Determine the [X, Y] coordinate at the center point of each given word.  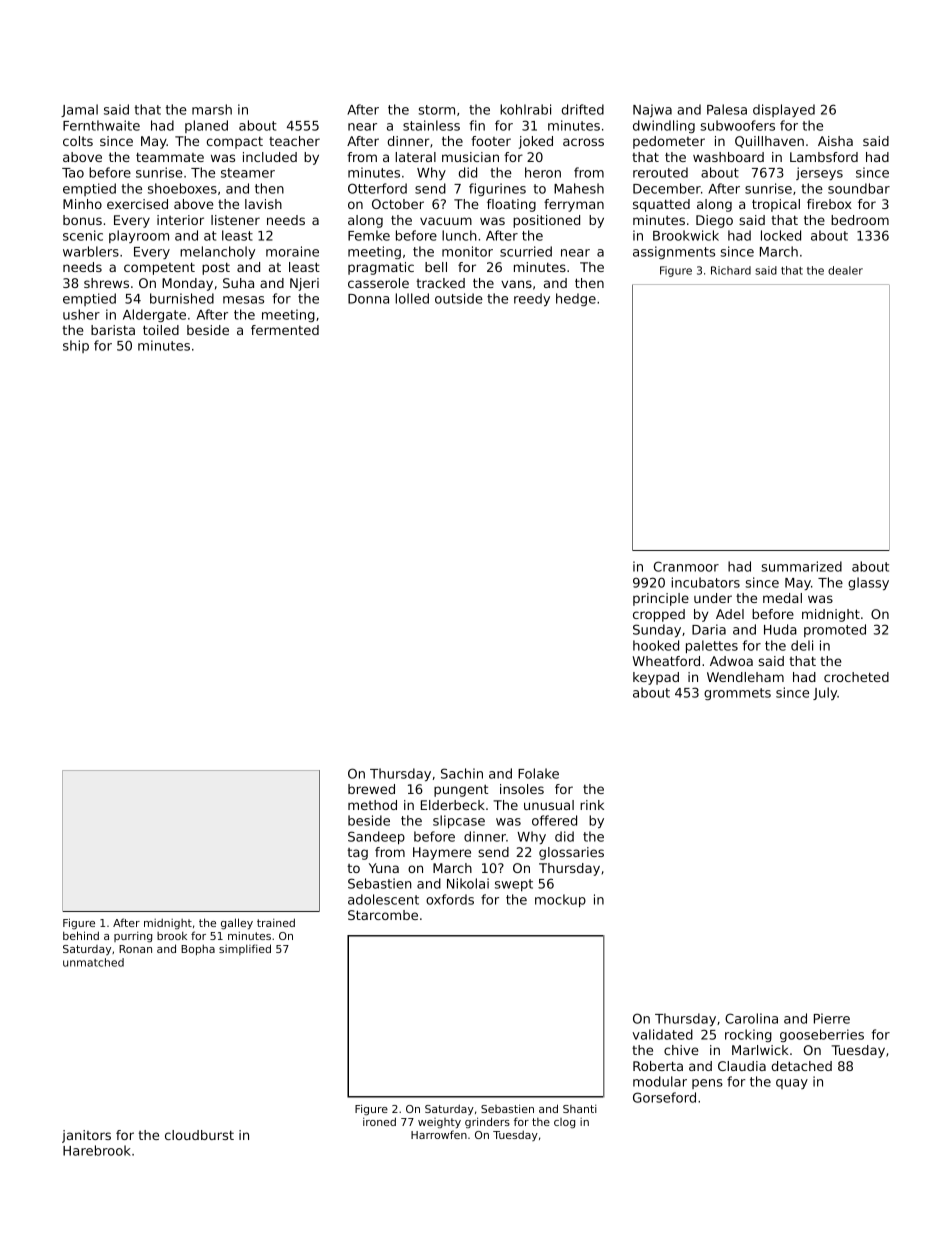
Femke [369, 235]
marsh [212, 109]
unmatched [93, 962]
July [825, 693]
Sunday [657, 630]
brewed [371, 789]
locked [781, 235]
